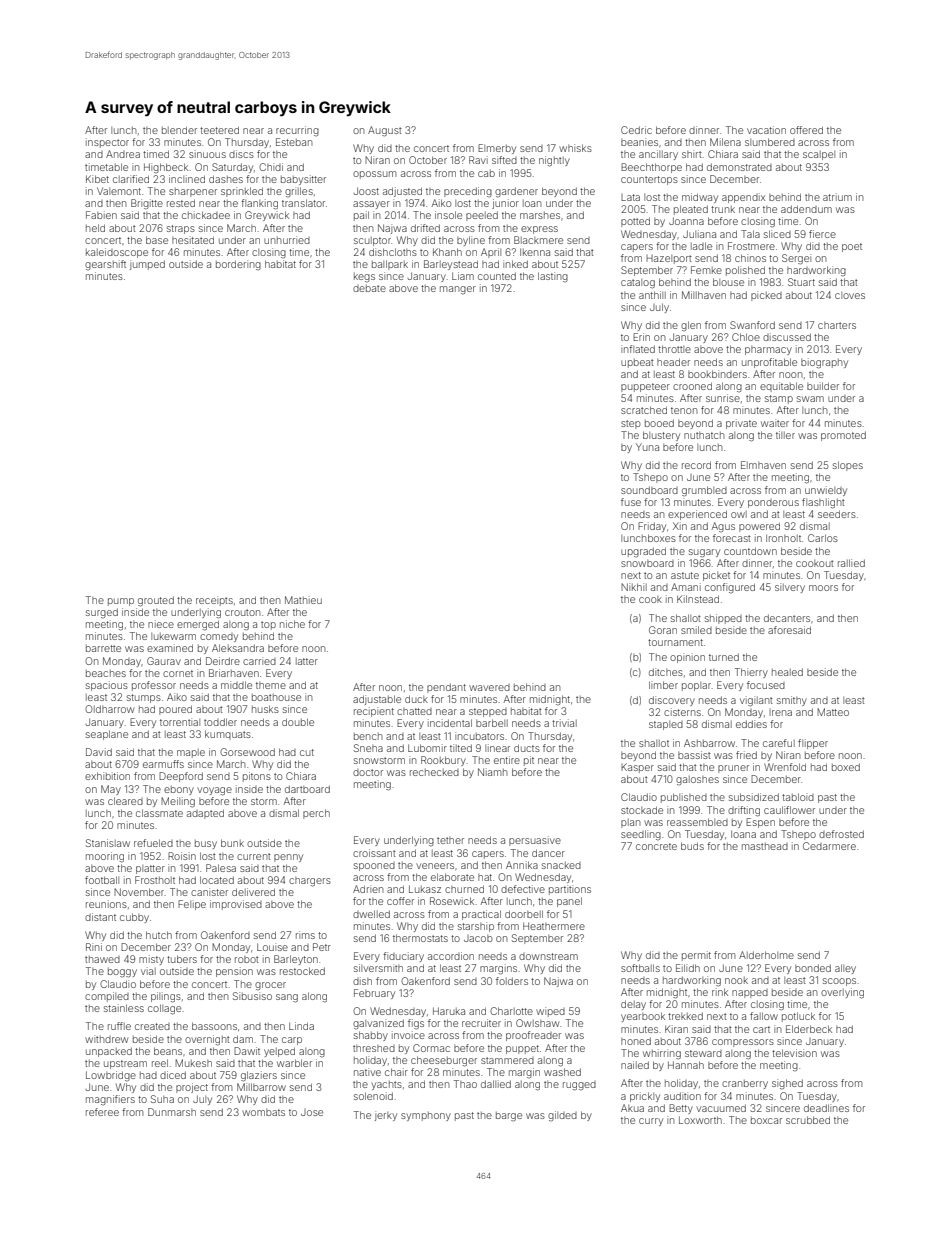  I want to click on surged, so click(102, 613).
